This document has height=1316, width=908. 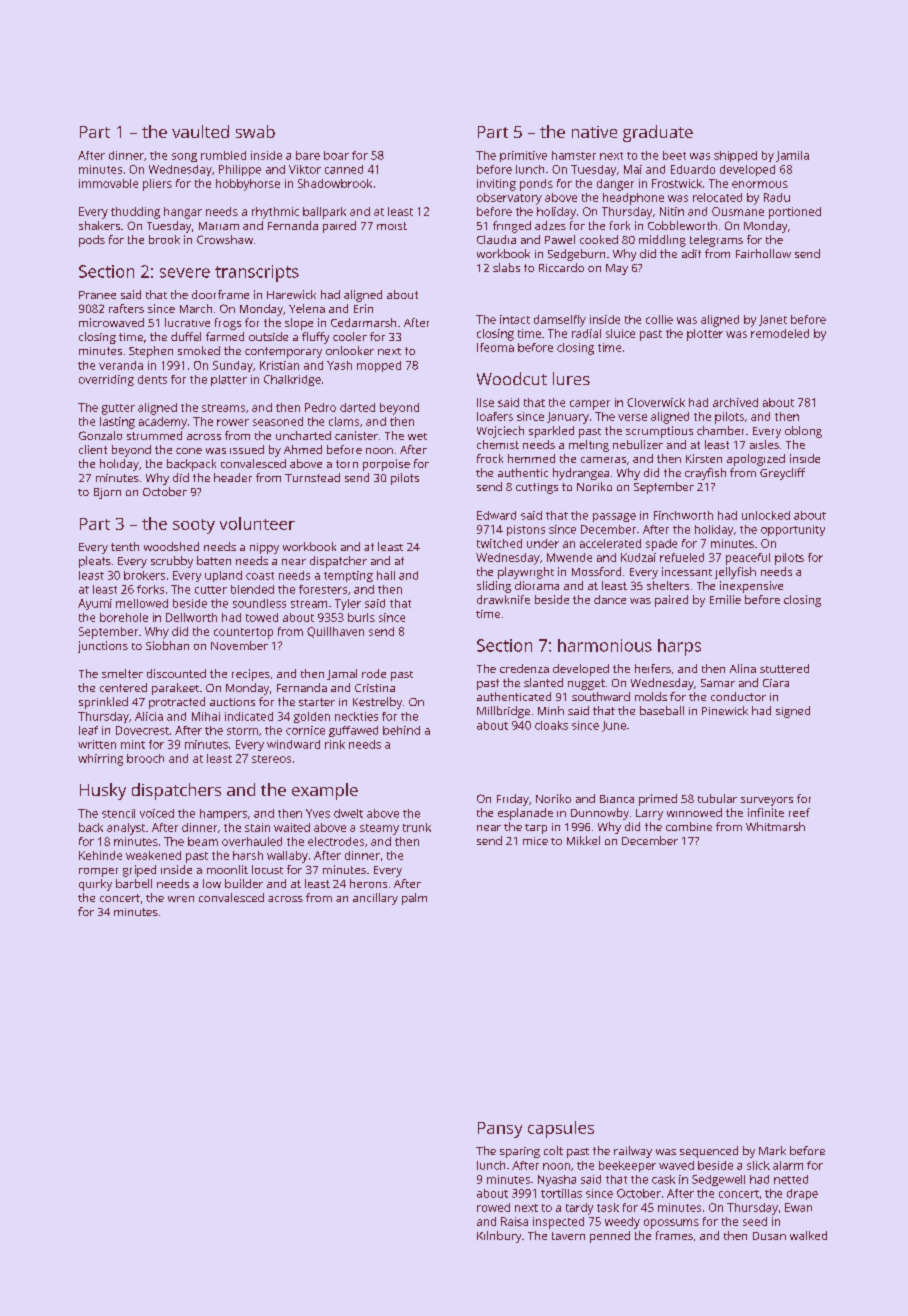 What do you see at coordinates (620, 333) in the document?
I see `sluice` at bounding box center [620, 333].
